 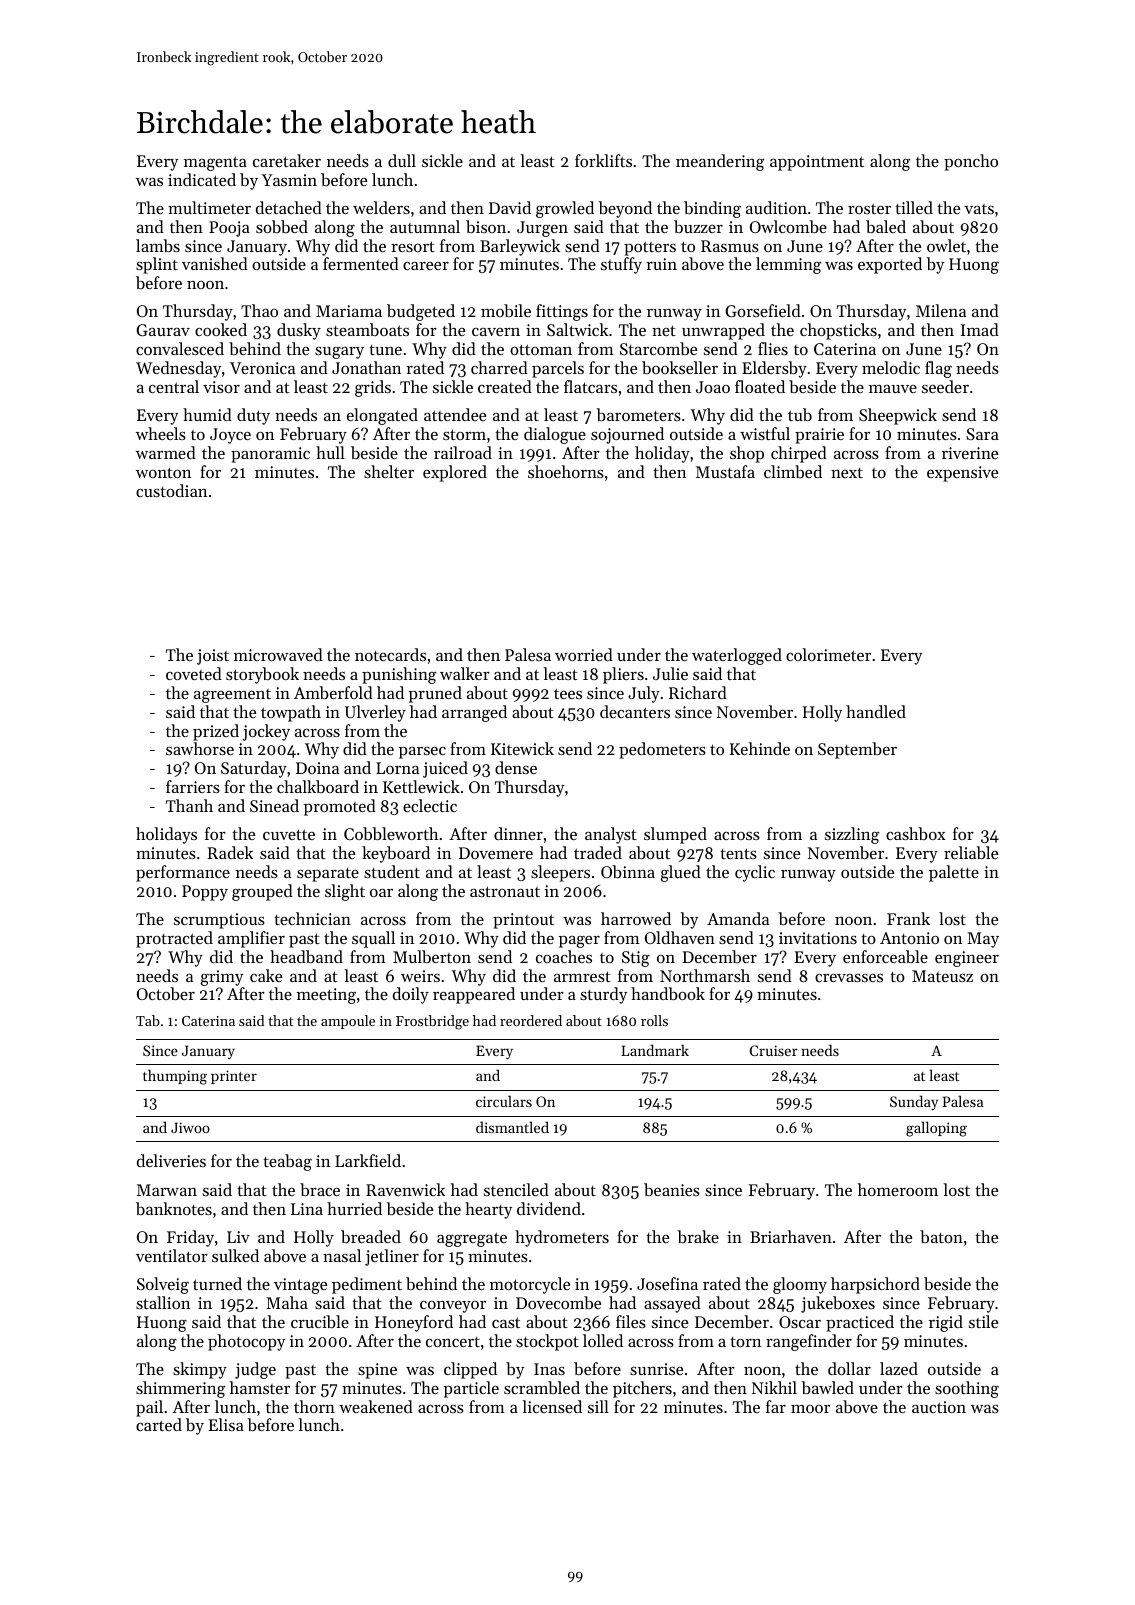 I want to click on coveted, so click(x=194, y=673).
